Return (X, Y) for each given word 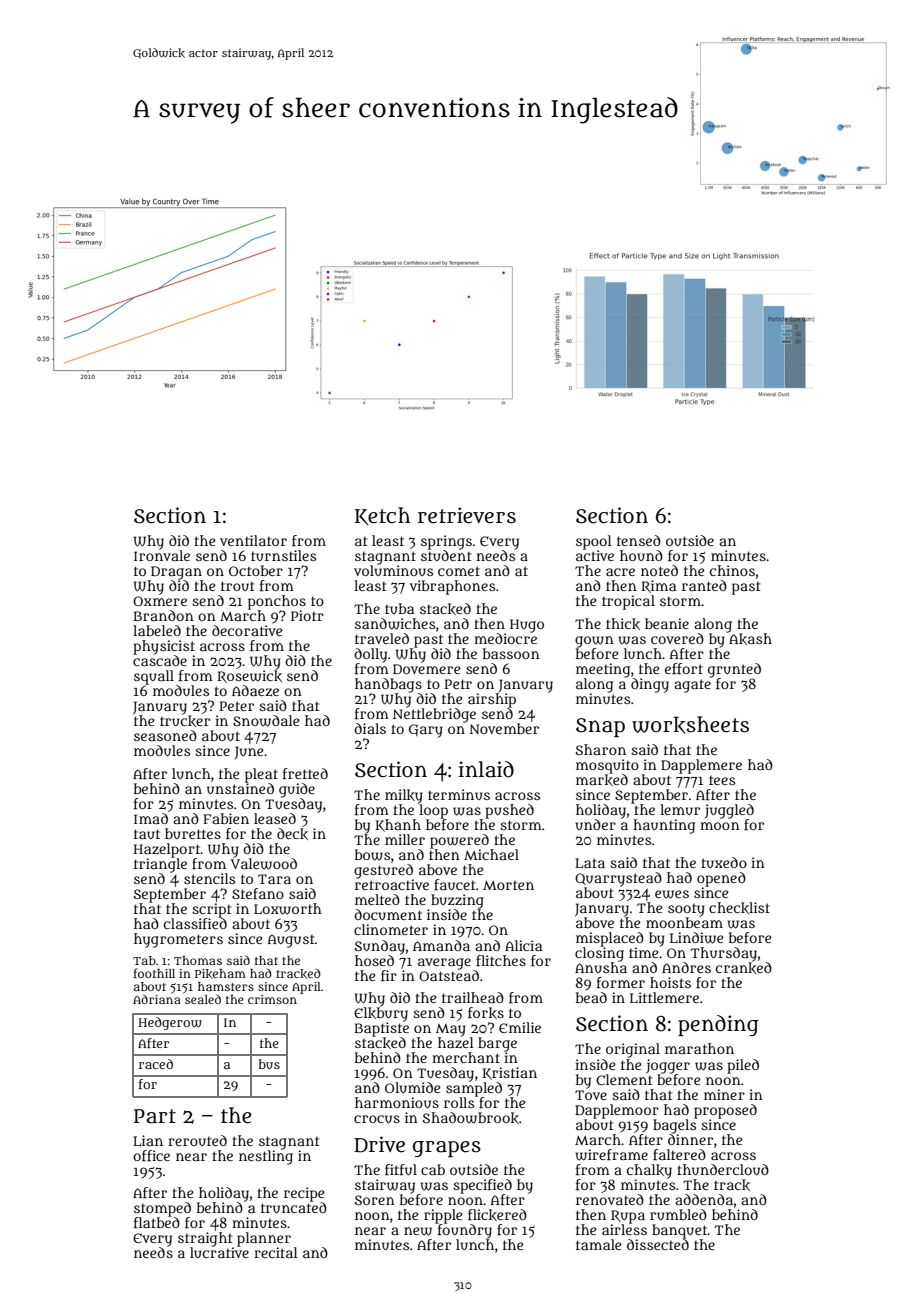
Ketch (383, 516)
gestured (383, 871)
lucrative (219, 1252)
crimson (272, 999)
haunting (664, 826)
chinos (732, 570)
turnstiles (283, 555)
